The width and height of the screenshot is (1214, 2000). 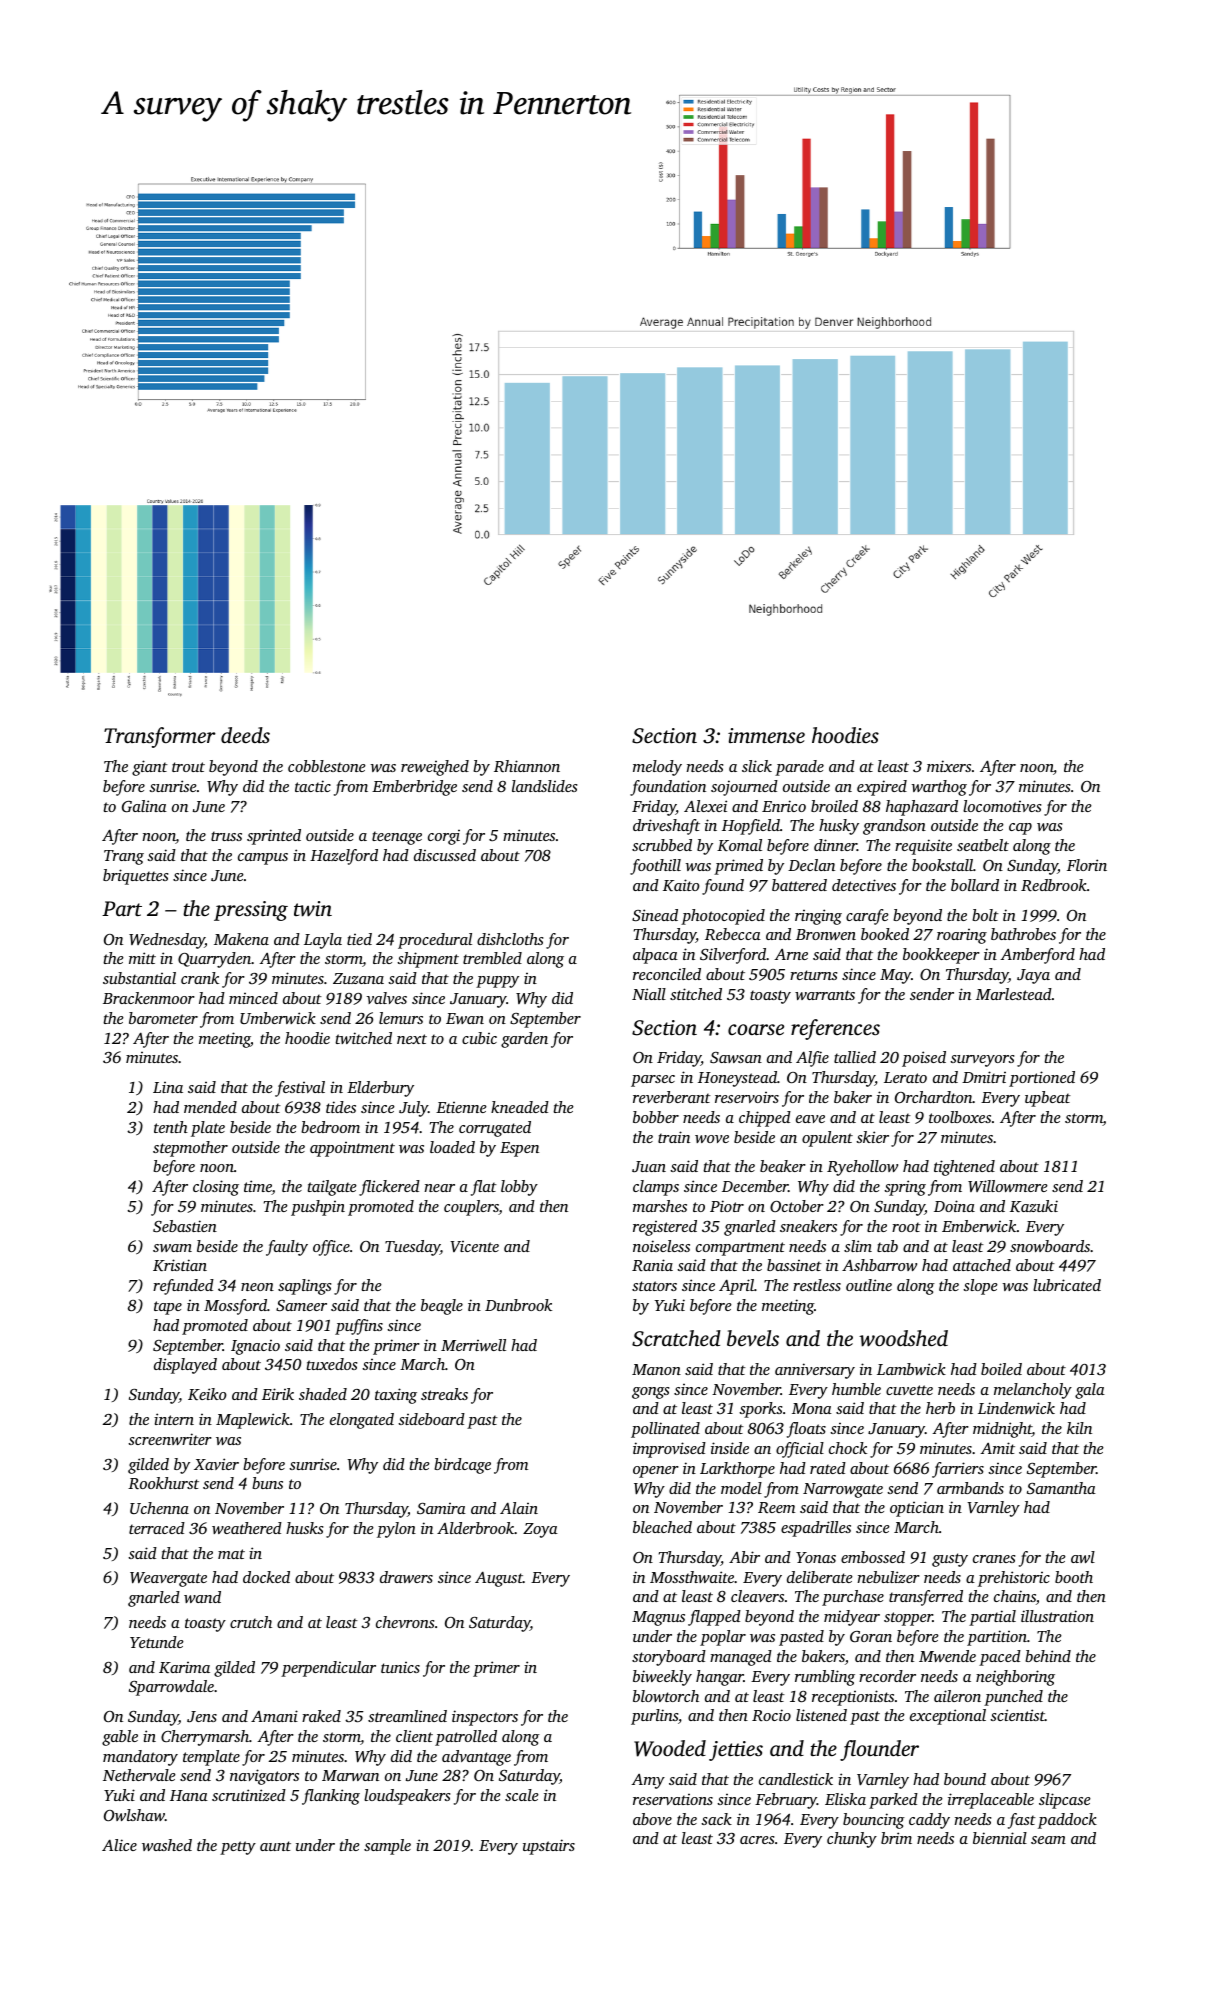 I want to click on biennial, so click(x=1000, y=1838).
